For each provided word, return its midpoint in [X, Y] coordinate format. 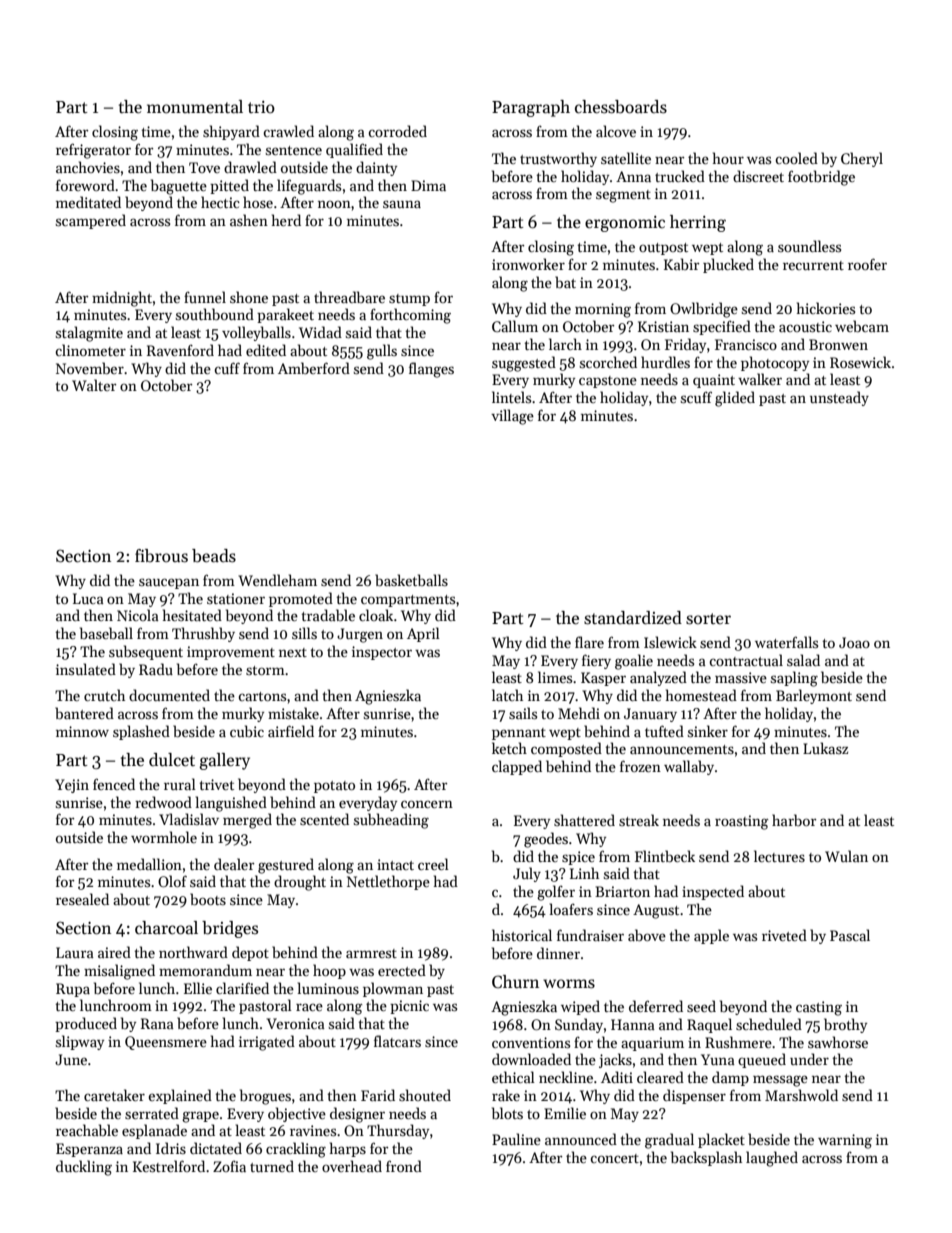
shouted [425, 1095]
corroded [397, 131]
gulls [382, 352]
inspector [382, 653]
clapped [517, 767]
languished [231, 804]
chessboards [621, 107]
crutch [104, 695]
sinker [708, 731]
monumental [195, 107]
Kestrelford [169, 1166]
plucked [728, 265]
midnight [122, 299]
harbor [794, 820]
